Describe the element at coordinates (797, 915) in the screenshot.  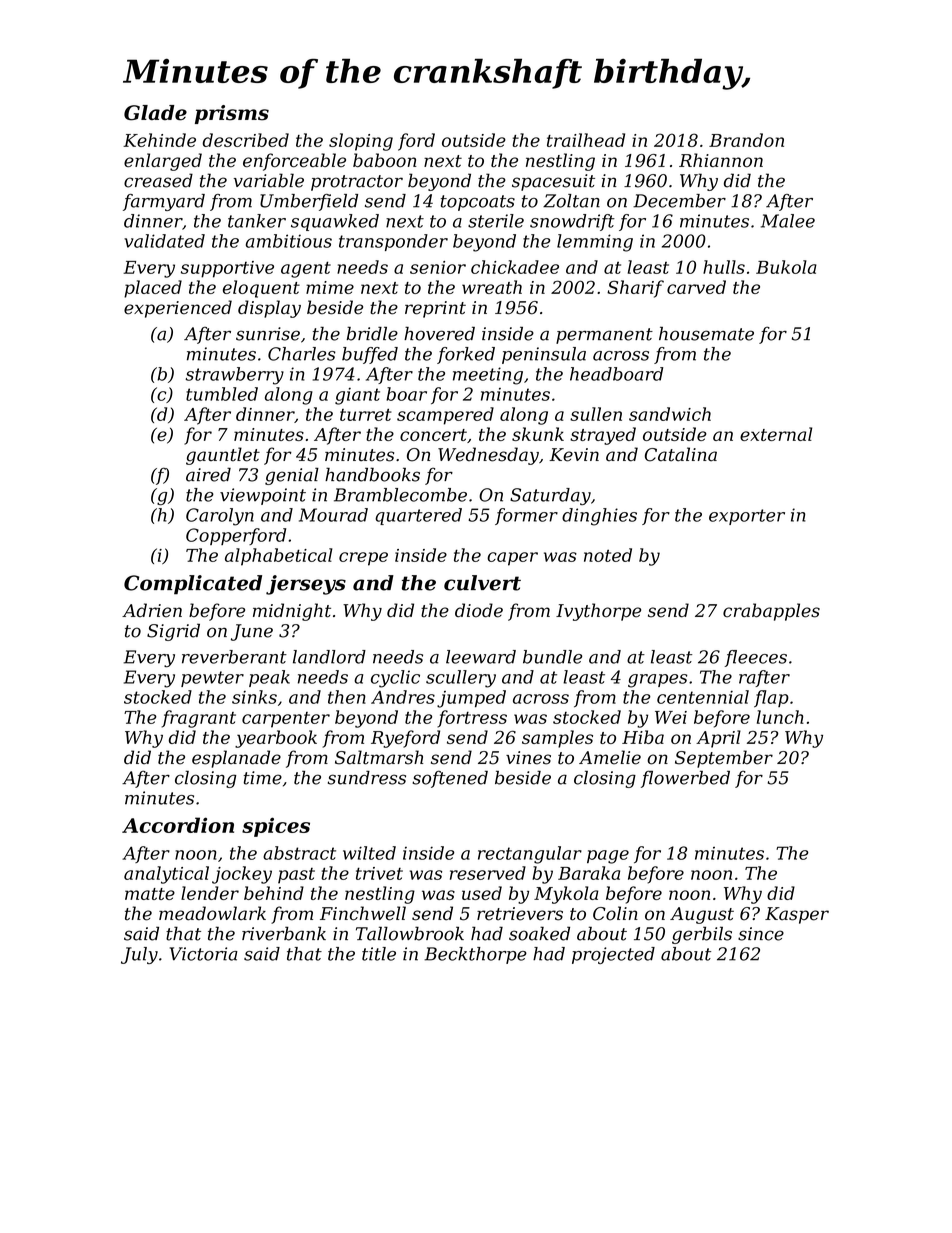
I see `Kasper` at that location.
